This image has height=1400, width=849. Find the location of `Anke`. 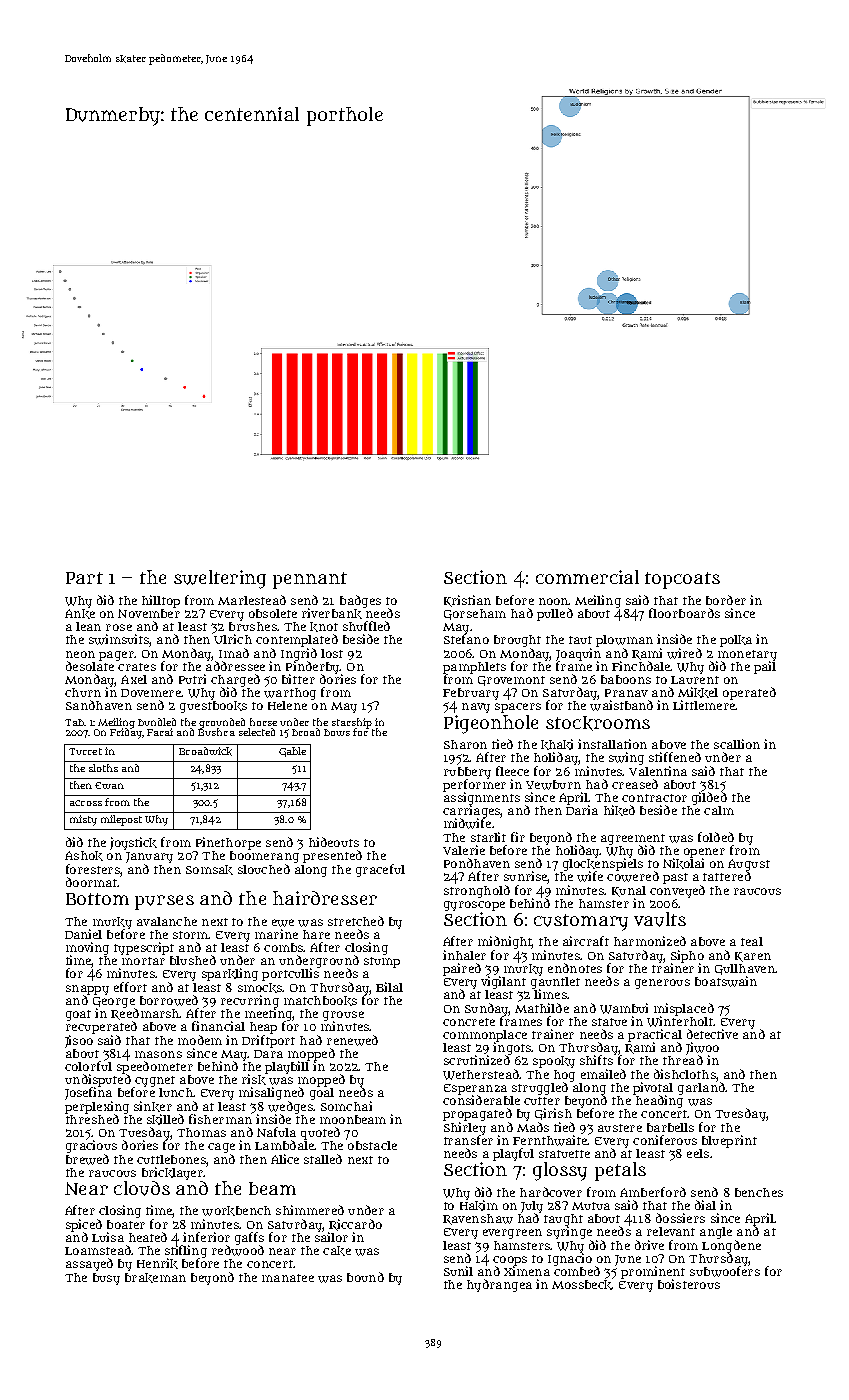

Anke is located at coordinates (80, 614).
